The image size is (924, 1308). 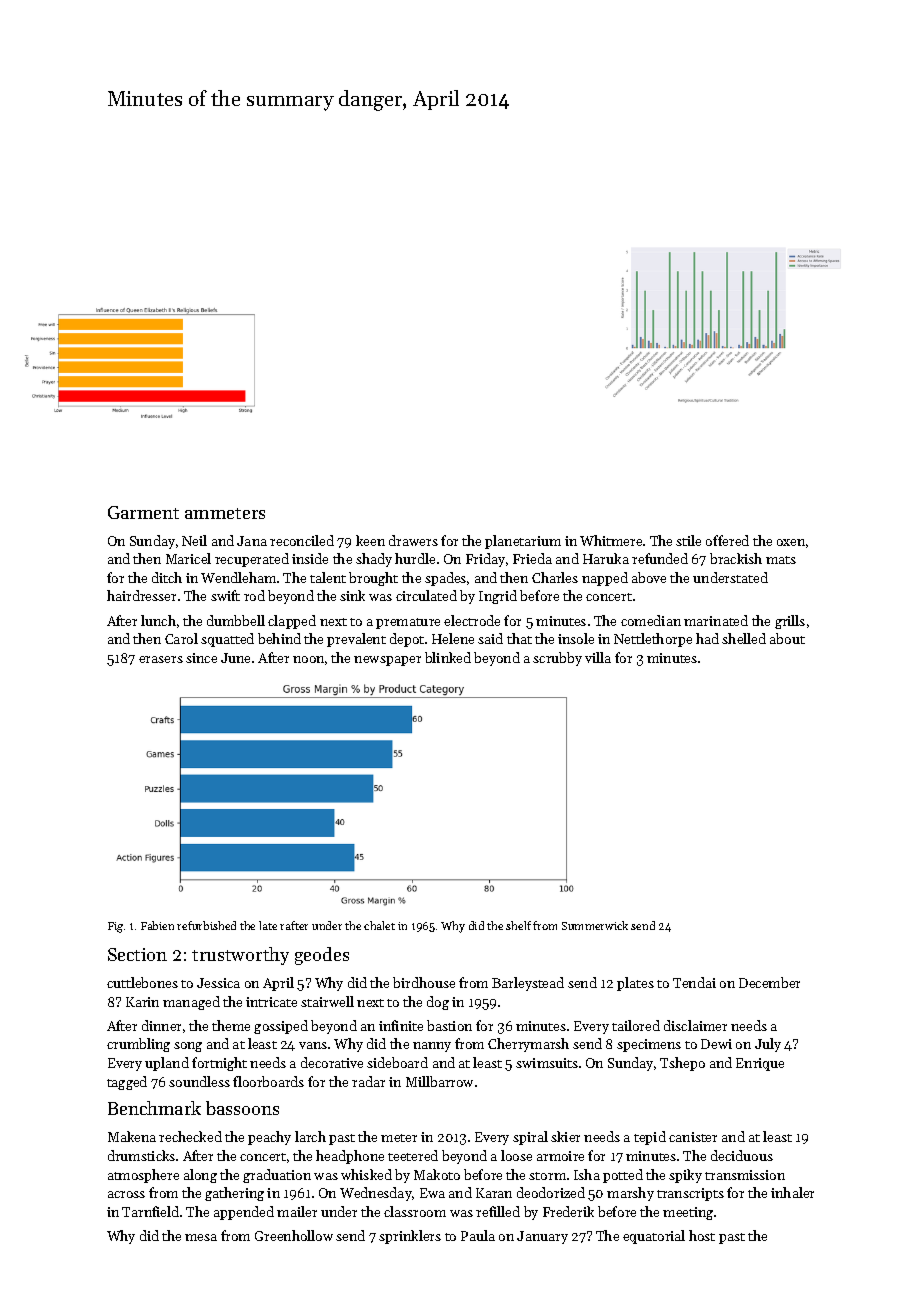 What do you see at coordinates (518, 925) in the screenshot?
I see `shelf` at bounding box center [518, 925].
